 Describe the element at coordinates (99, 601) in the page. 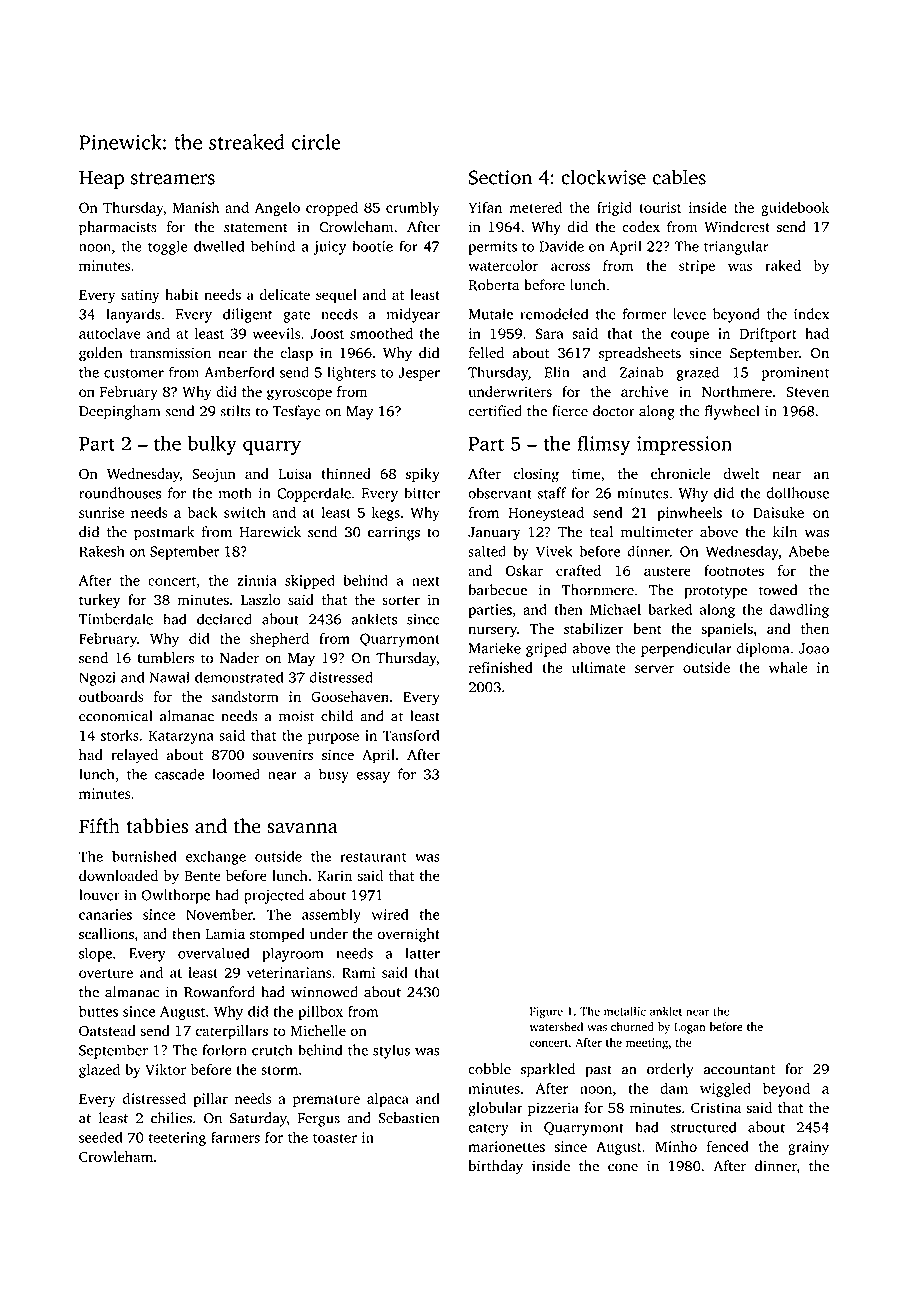

I see `turkey` at that location.
